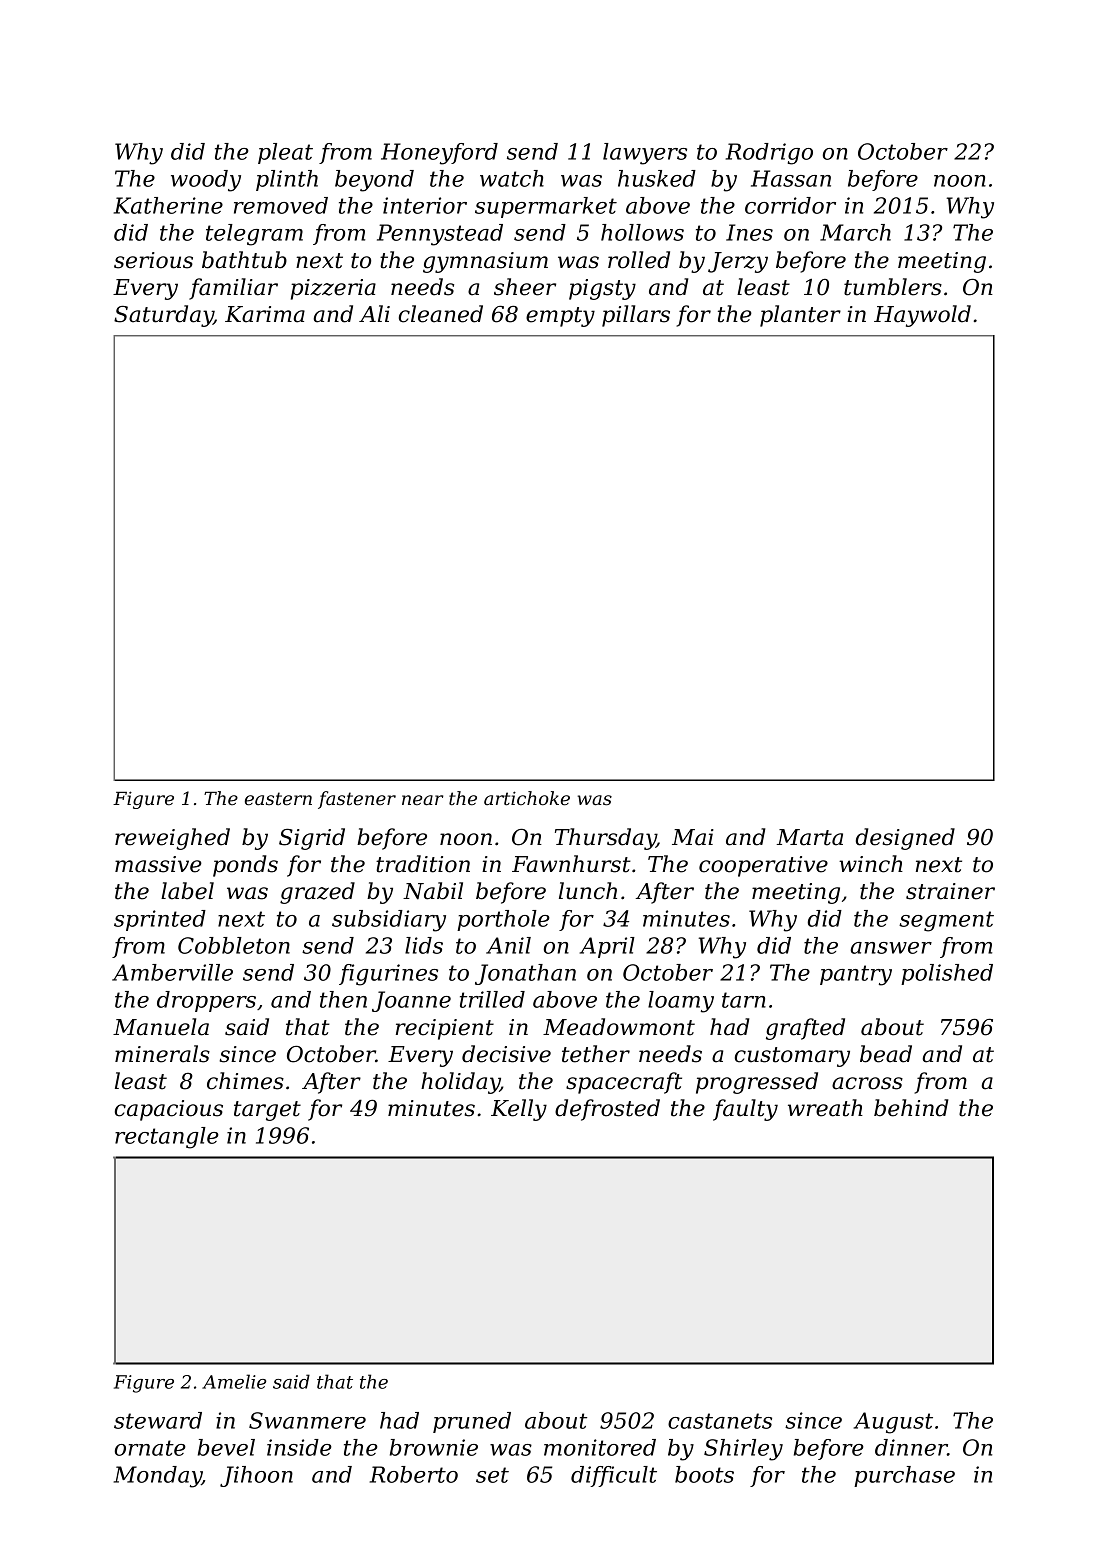 The width and height of the image is (1108, 1567). Describe the element at coordinates (506, 1054) in the image. I see `decisive` at that location.
